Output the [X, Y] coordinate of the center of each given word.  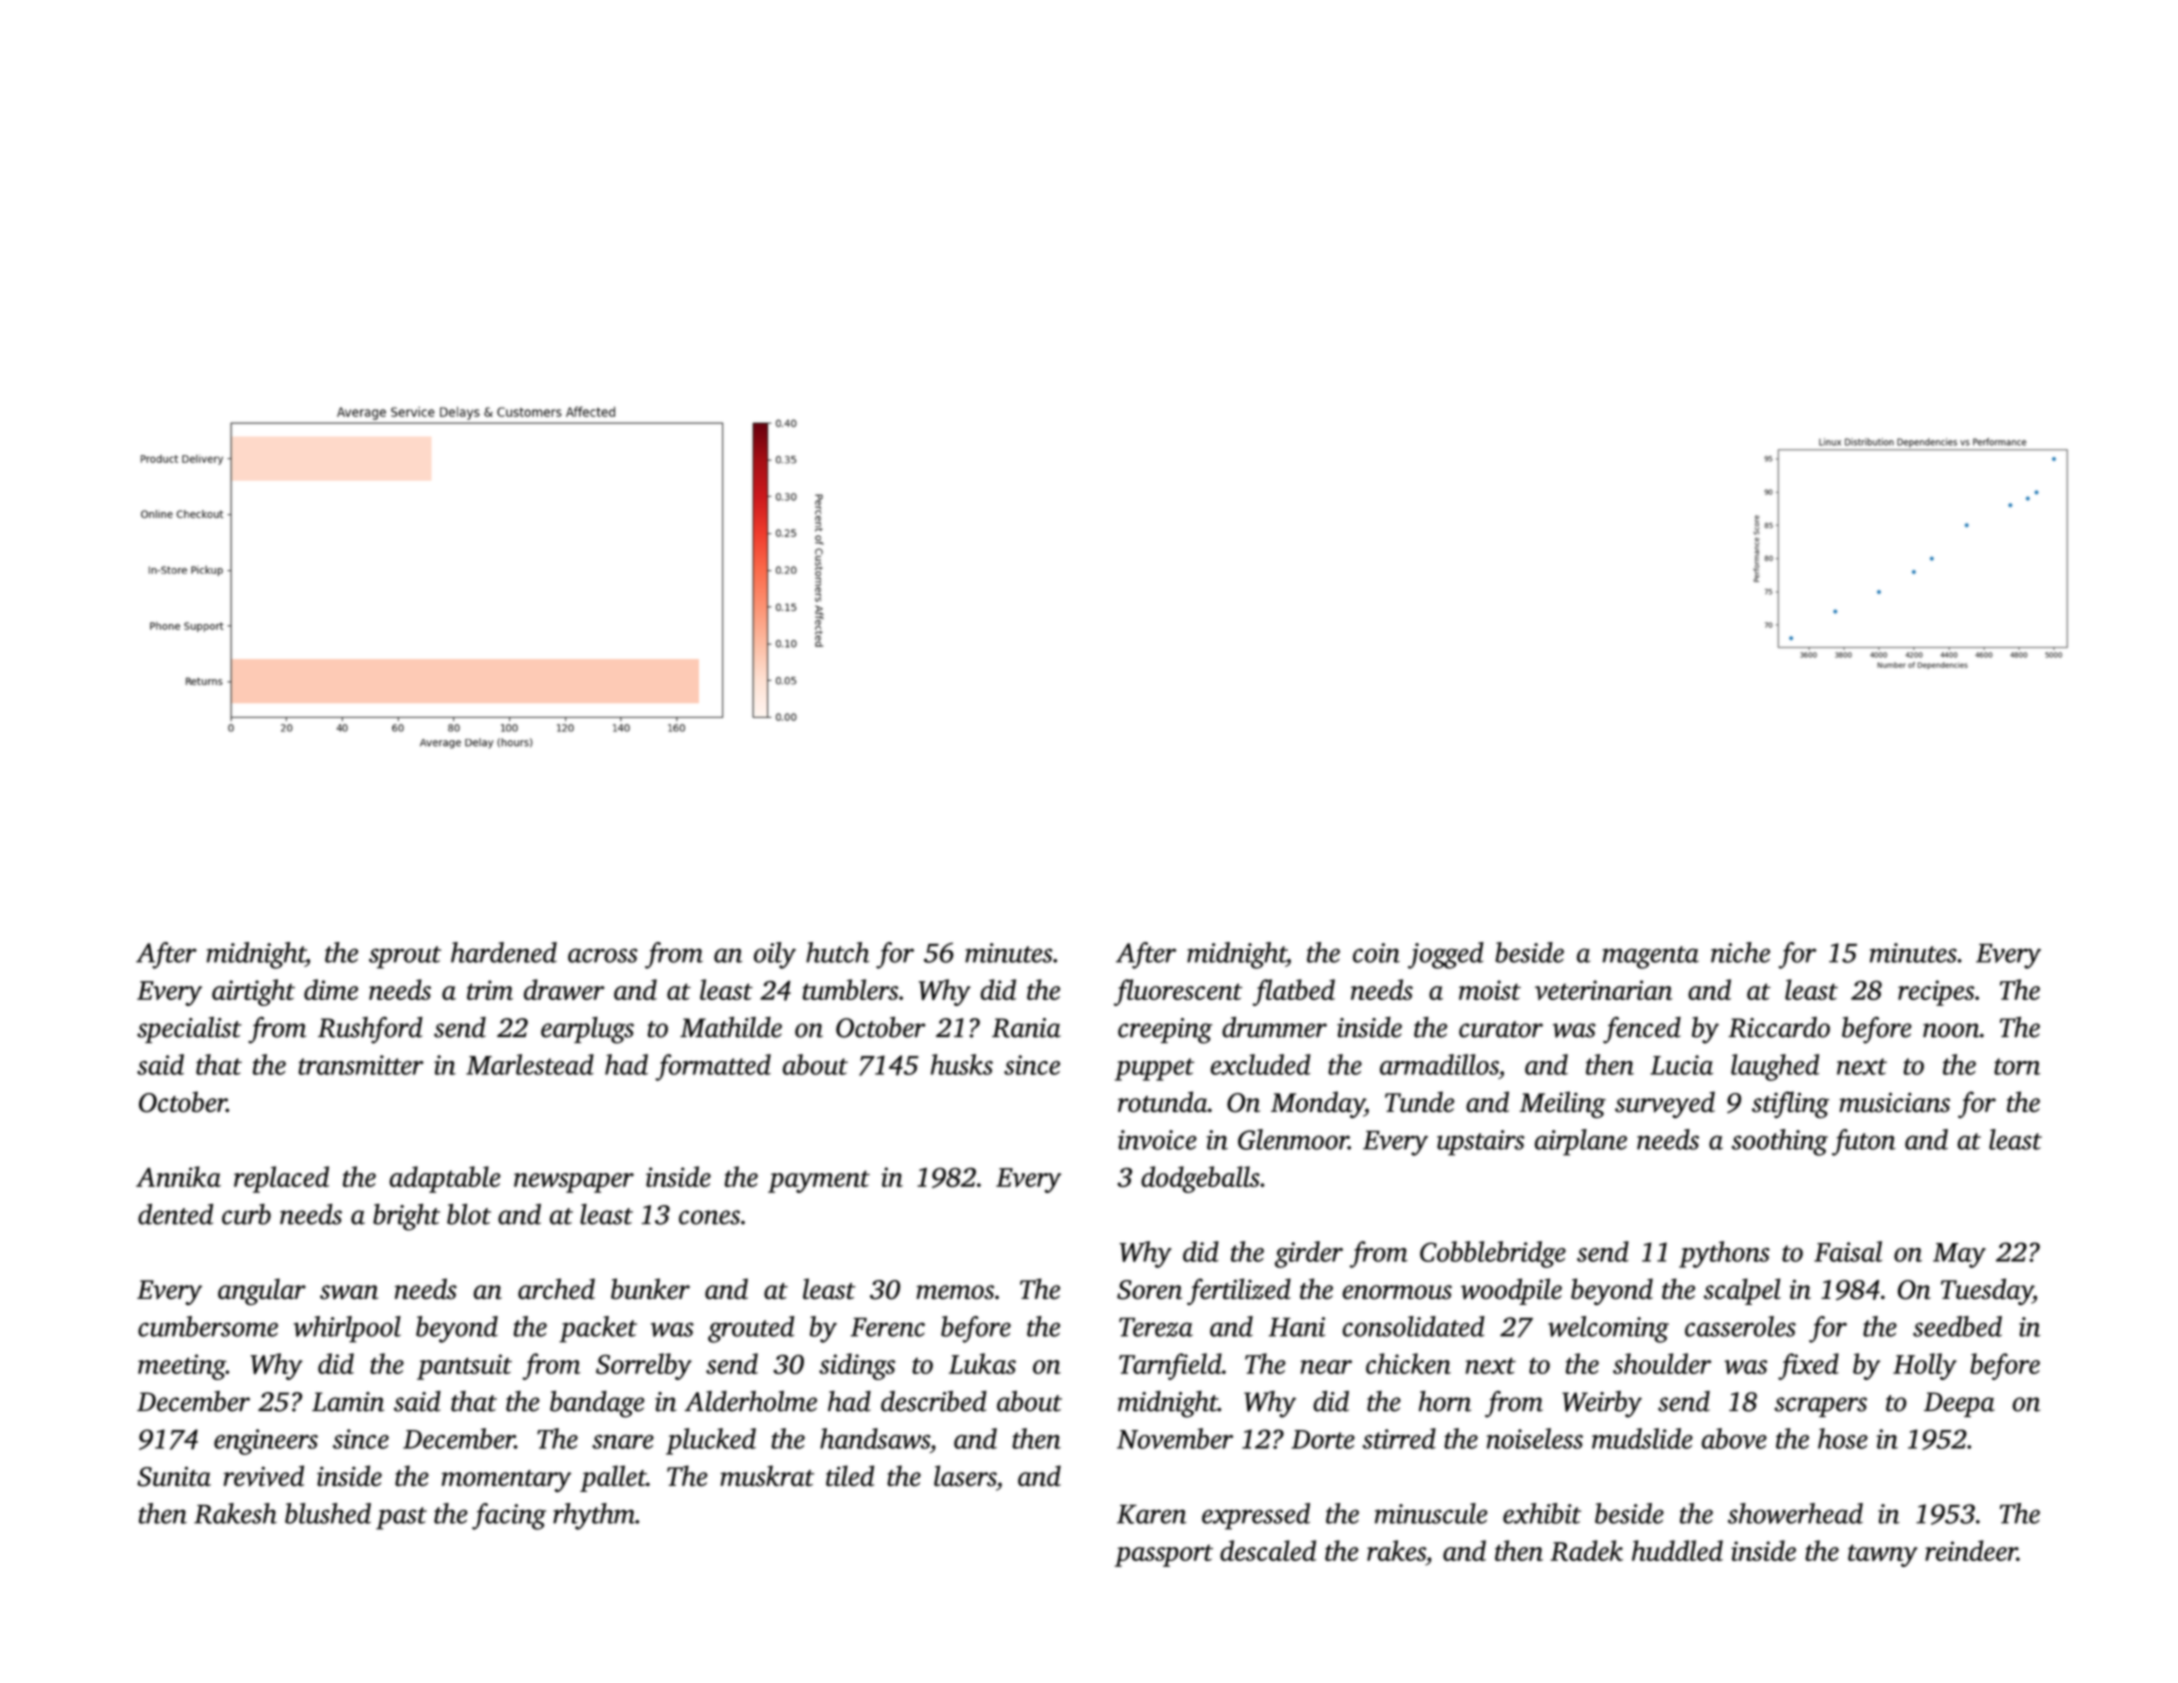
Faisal [1848, 1251]
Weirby [1602, 1404]
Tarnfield [1170, 1366]
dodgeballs [1200, 1179]
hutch [837, 952]
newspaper [574, 1183]
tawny [1883, 1555]
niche [1740, 952]
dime [331, 989]
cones [709, 1217]
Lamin [348, 1402]
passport [1164, 1556]
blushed [328, 1513]
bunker [650, 1288]
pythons [1724, 1254]
